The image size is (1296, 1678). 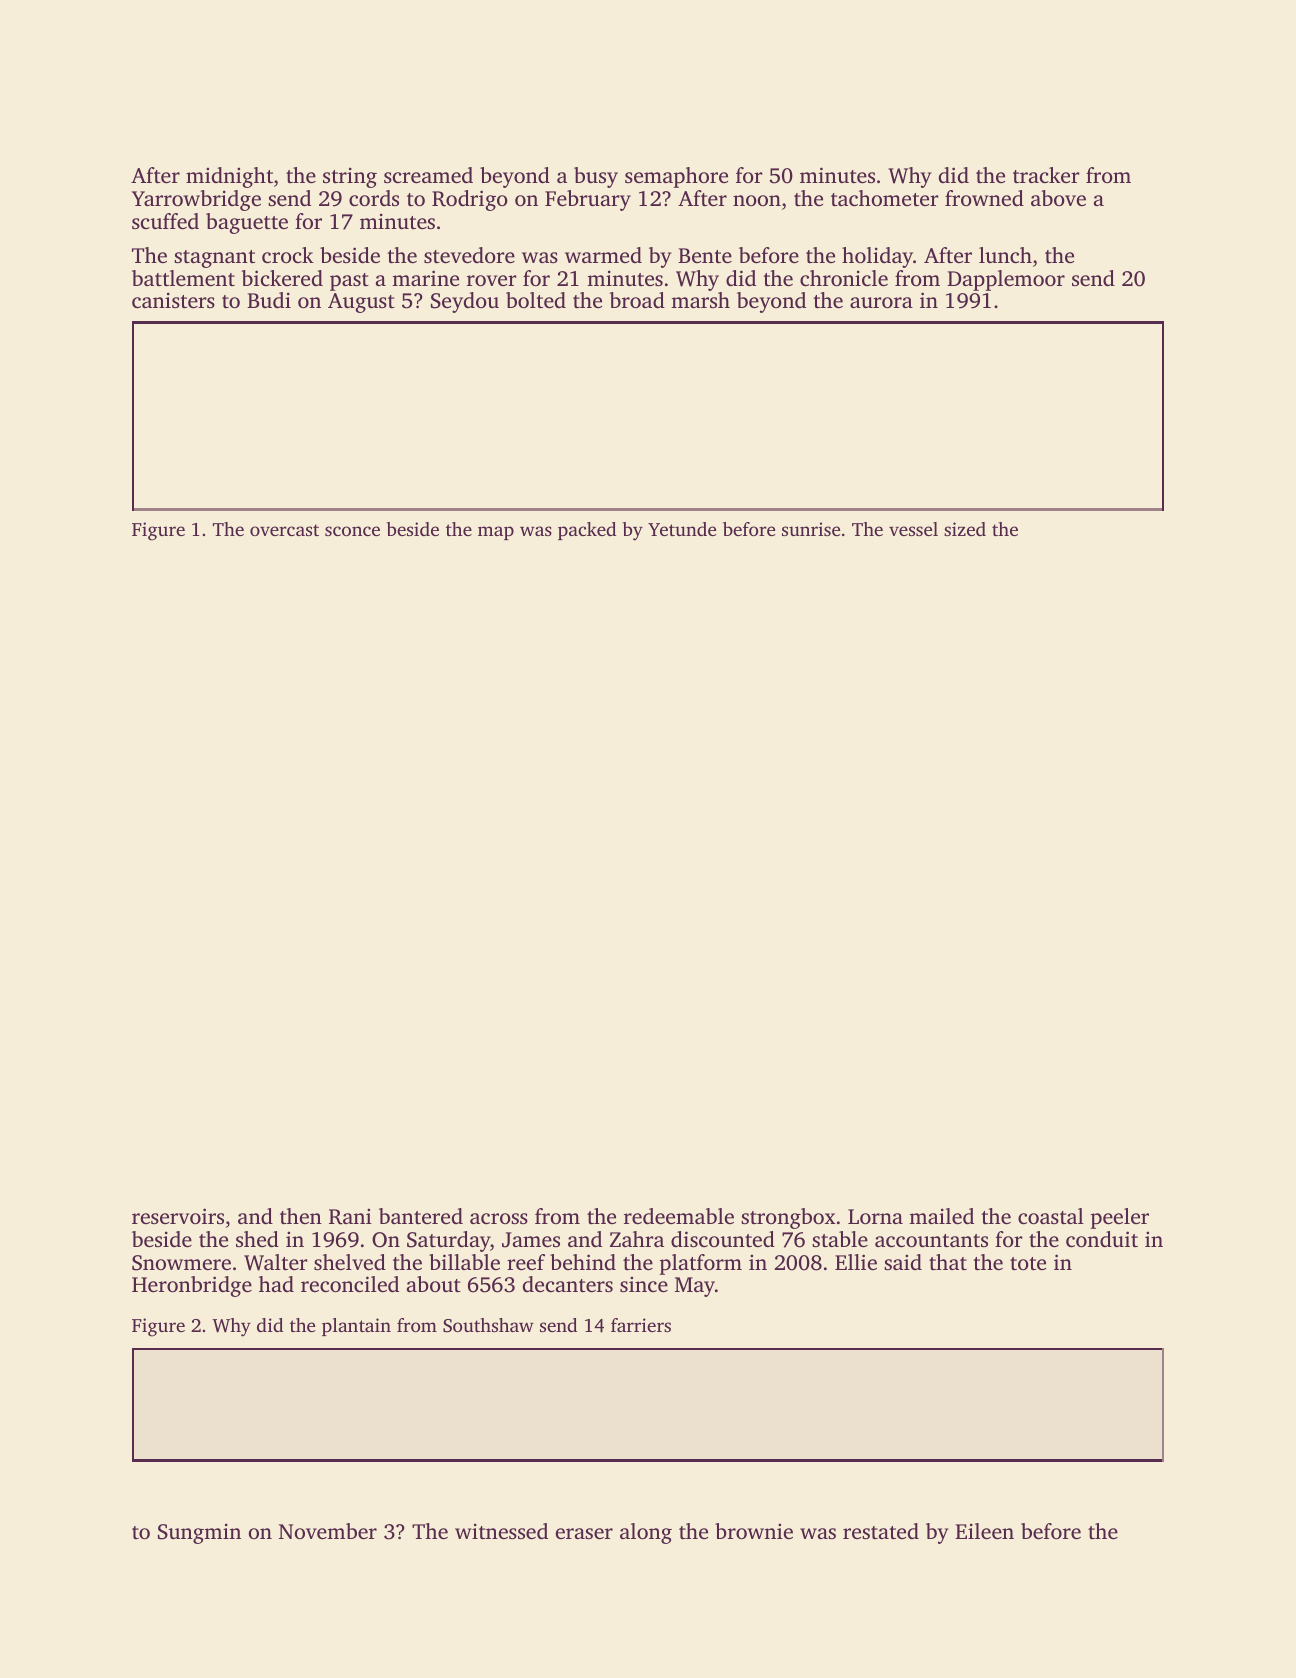 What do you see at coordinates (965, 529) in the screenshot?
I see `sized` at bounding box center [965, 529].
